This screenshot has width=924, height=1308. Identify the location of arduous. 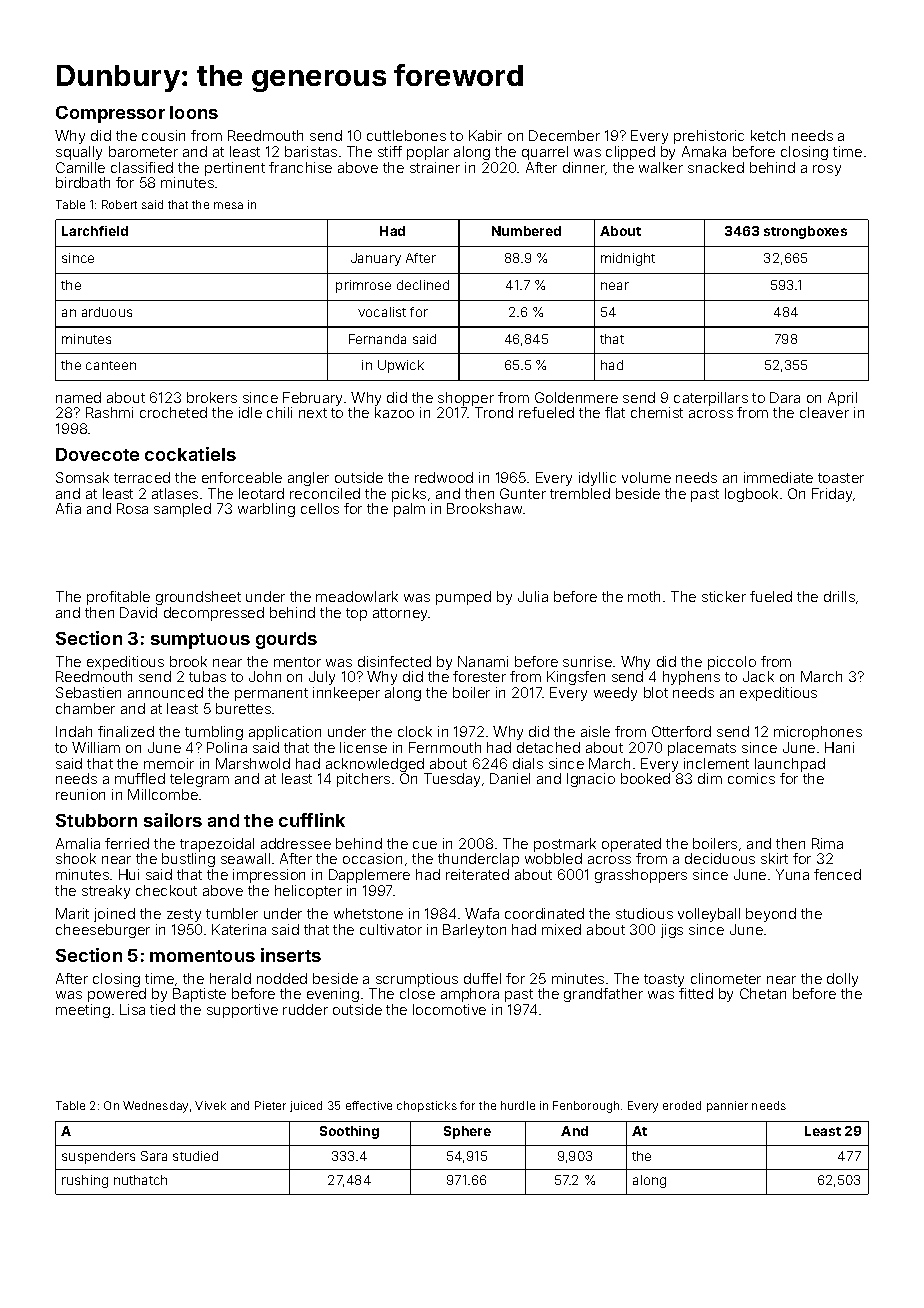
(107, 312).
